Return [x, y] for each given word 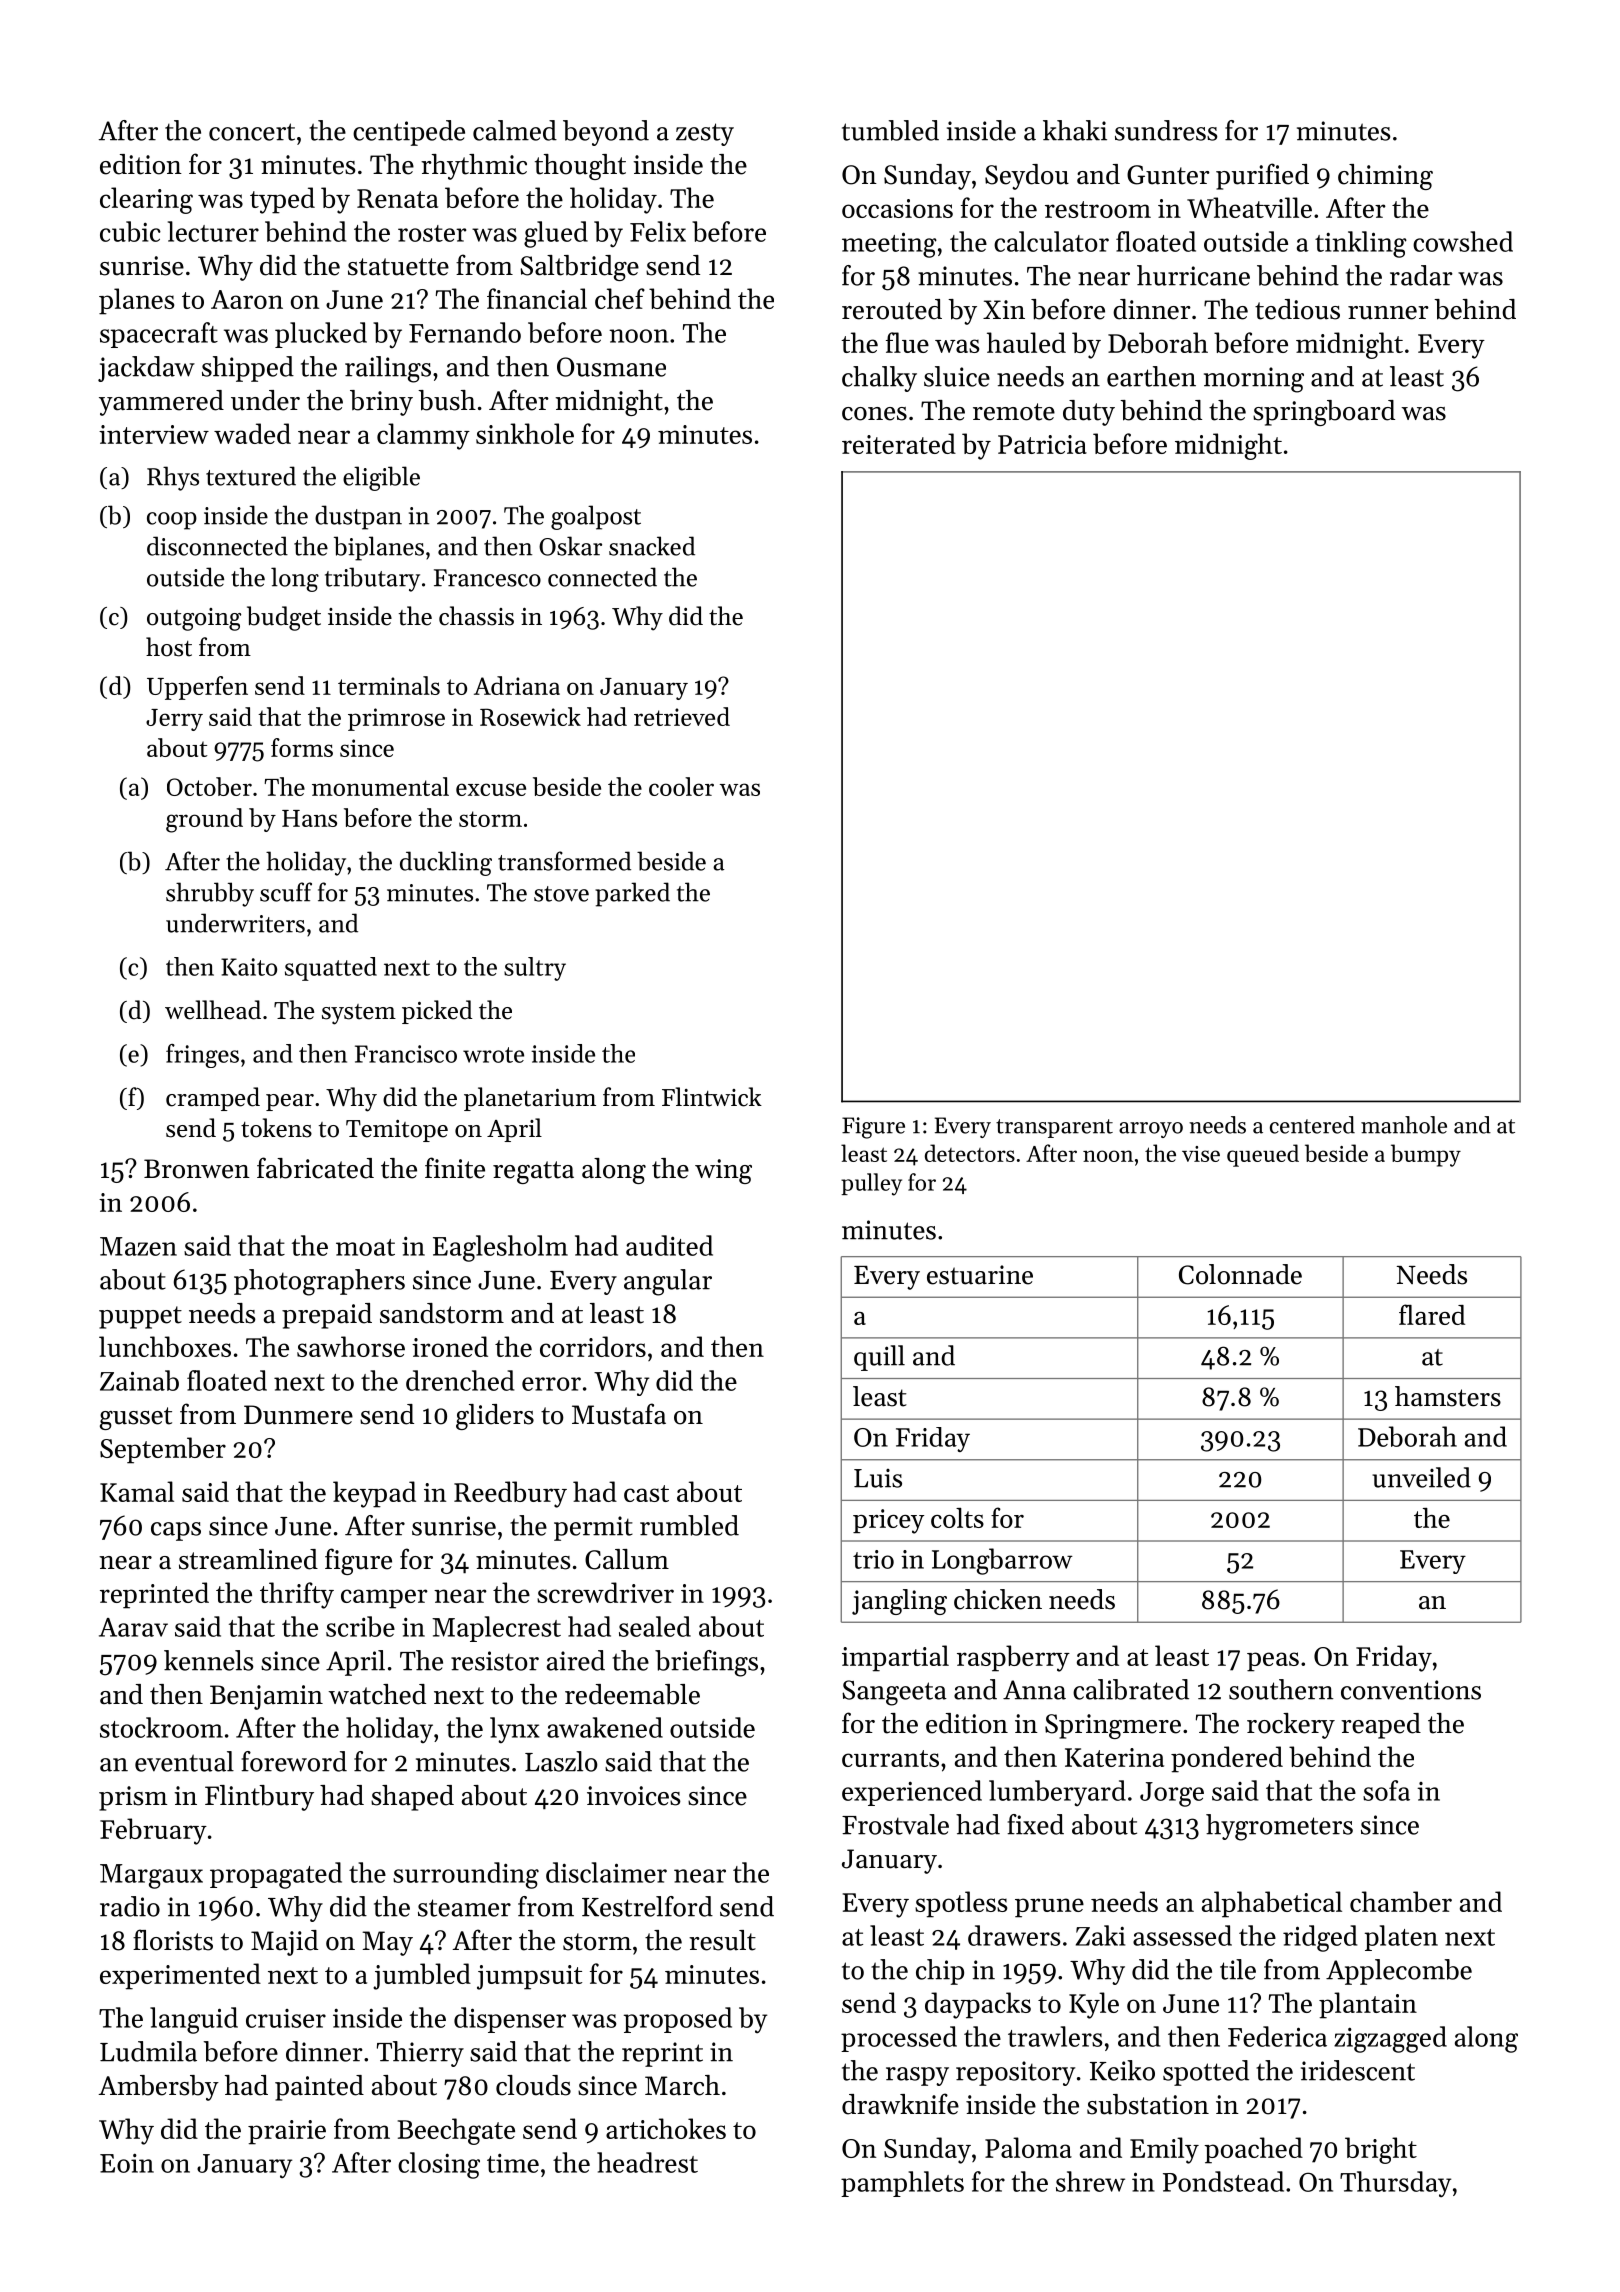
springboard [1324, 413]
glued [556, 234]
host [169, 647]
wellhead [213, 1010]
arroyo [1151, 1130]
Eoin [127, 2163]
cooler [681, 786]
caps [176, 1531]
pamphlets [902, 2184]
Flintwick [712, 1097]
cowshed [1463, 241]
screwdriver [605, 1592]
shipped [248, 369]
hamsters [1448, 1396]
